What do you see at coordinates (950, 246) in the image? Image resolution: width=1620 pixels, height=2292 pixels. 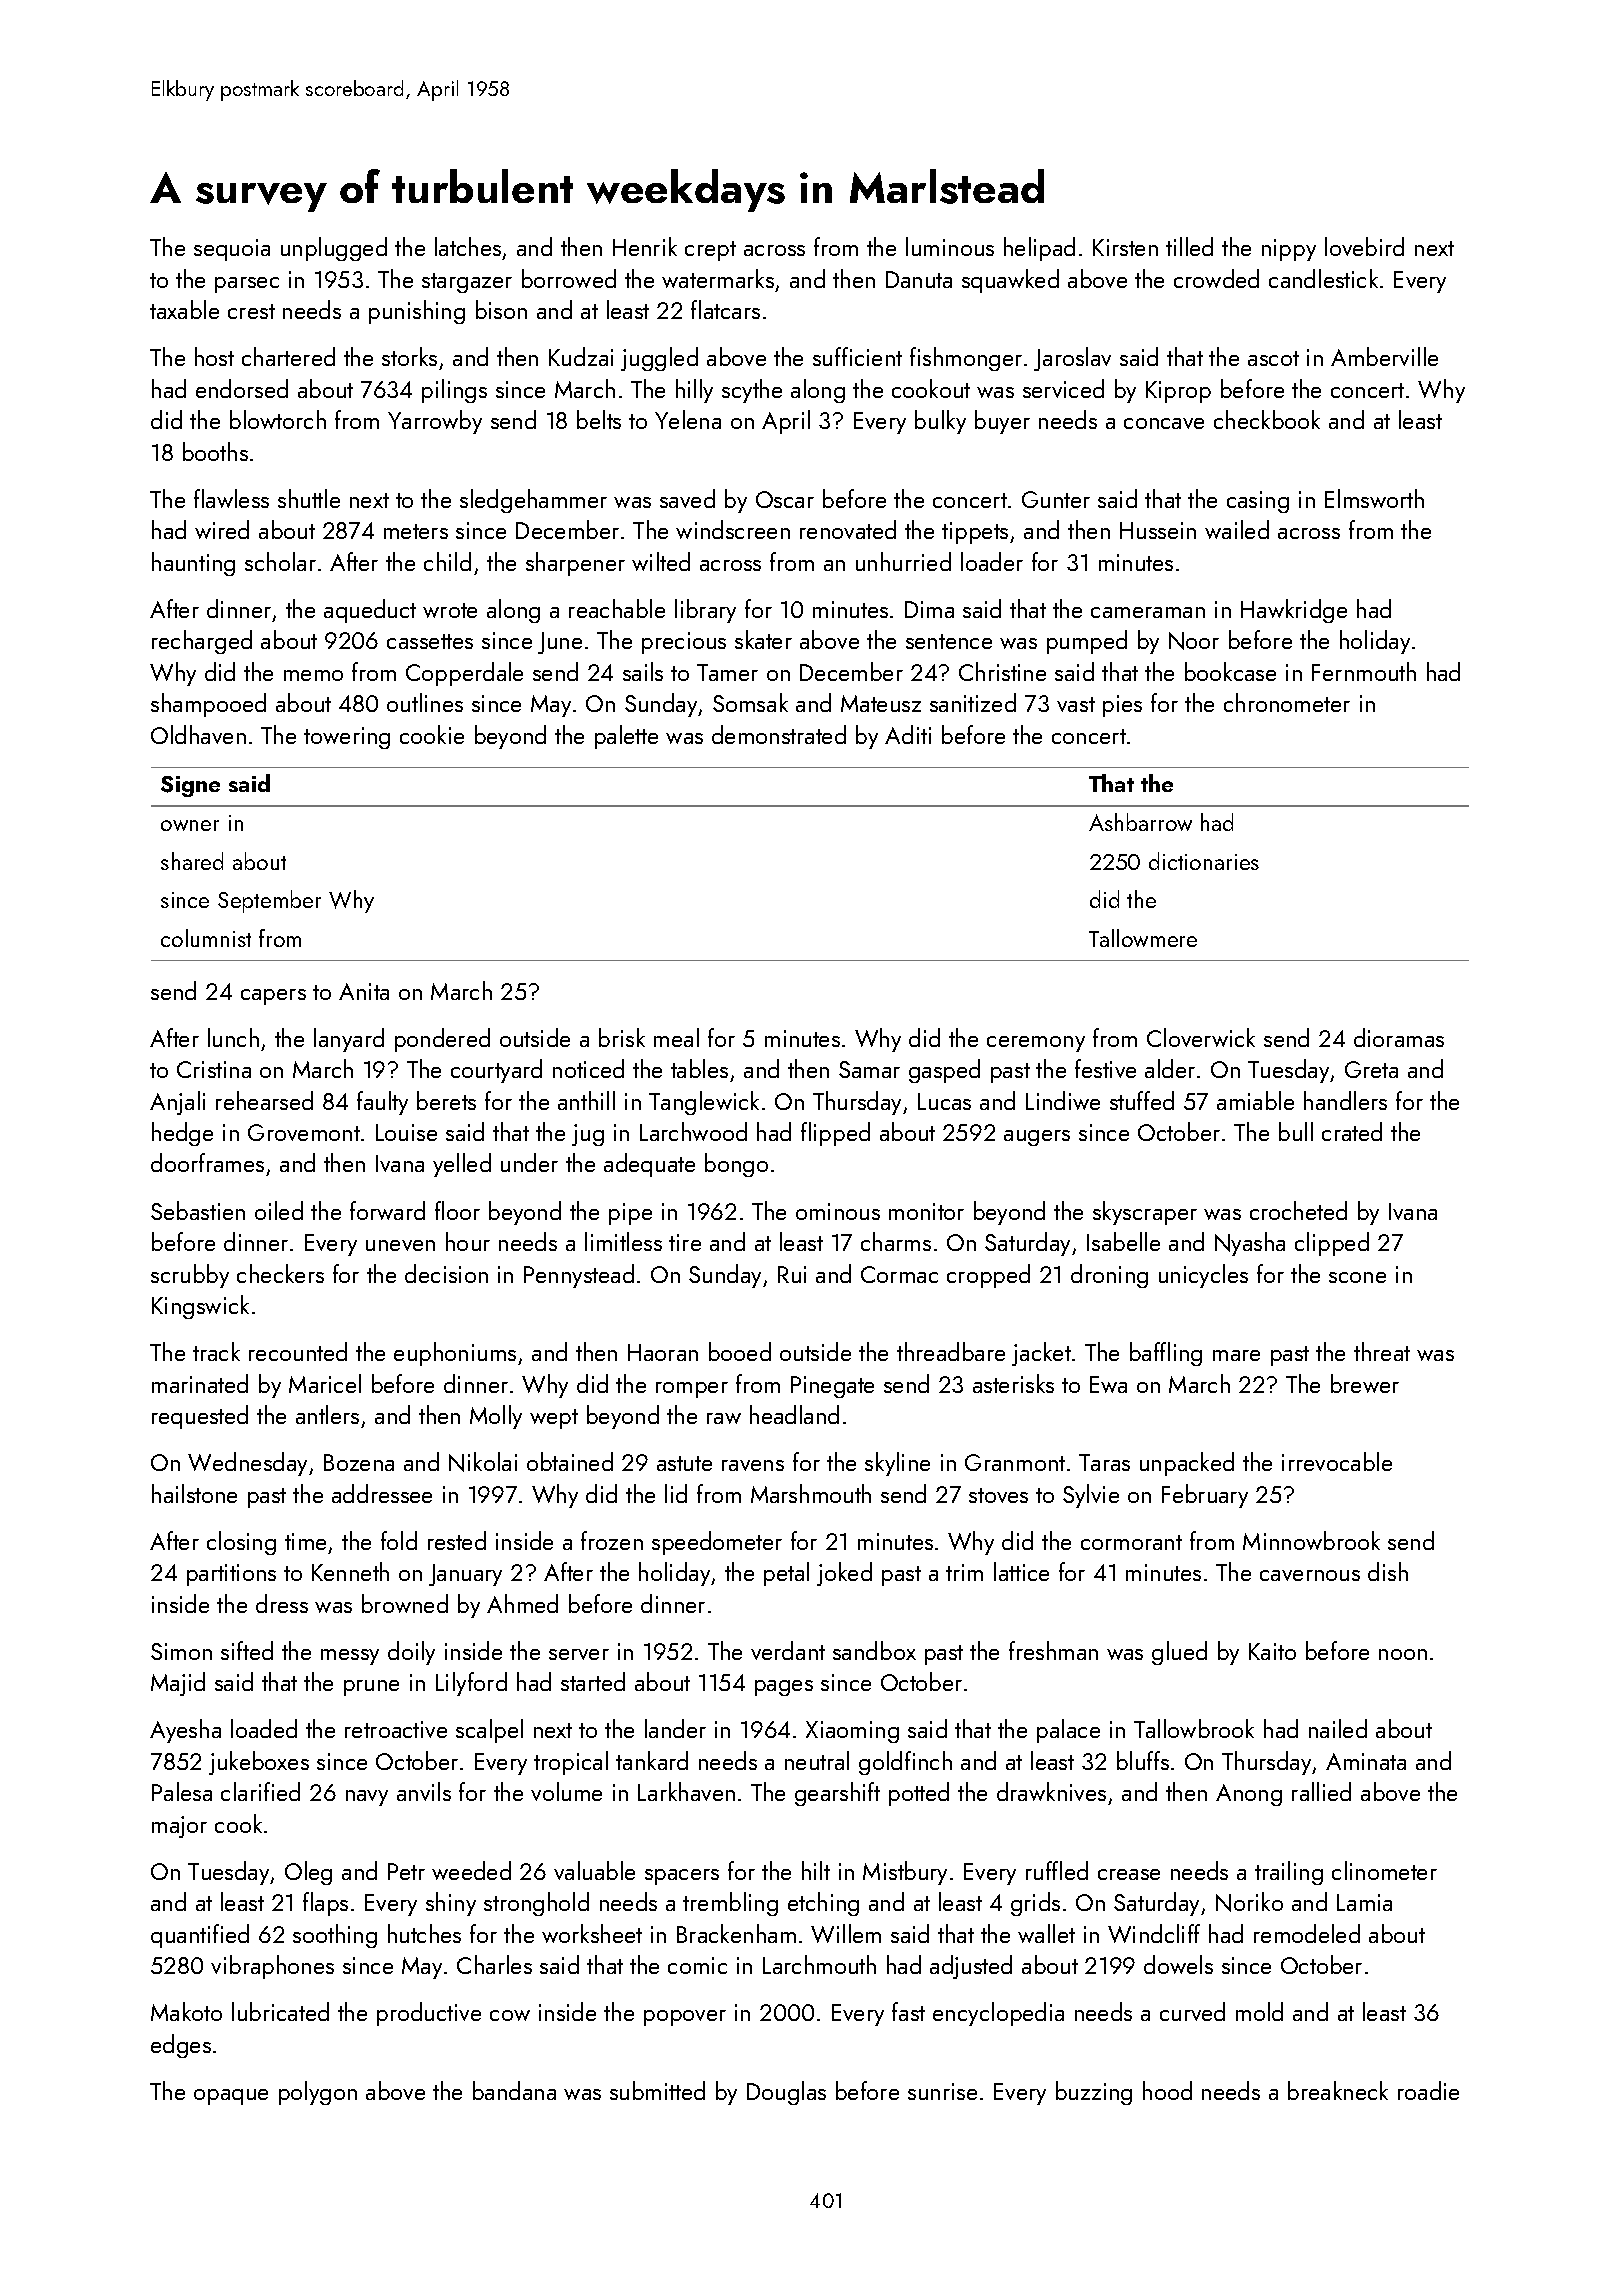 I see `luminous` at bounding box center [950, 246].
